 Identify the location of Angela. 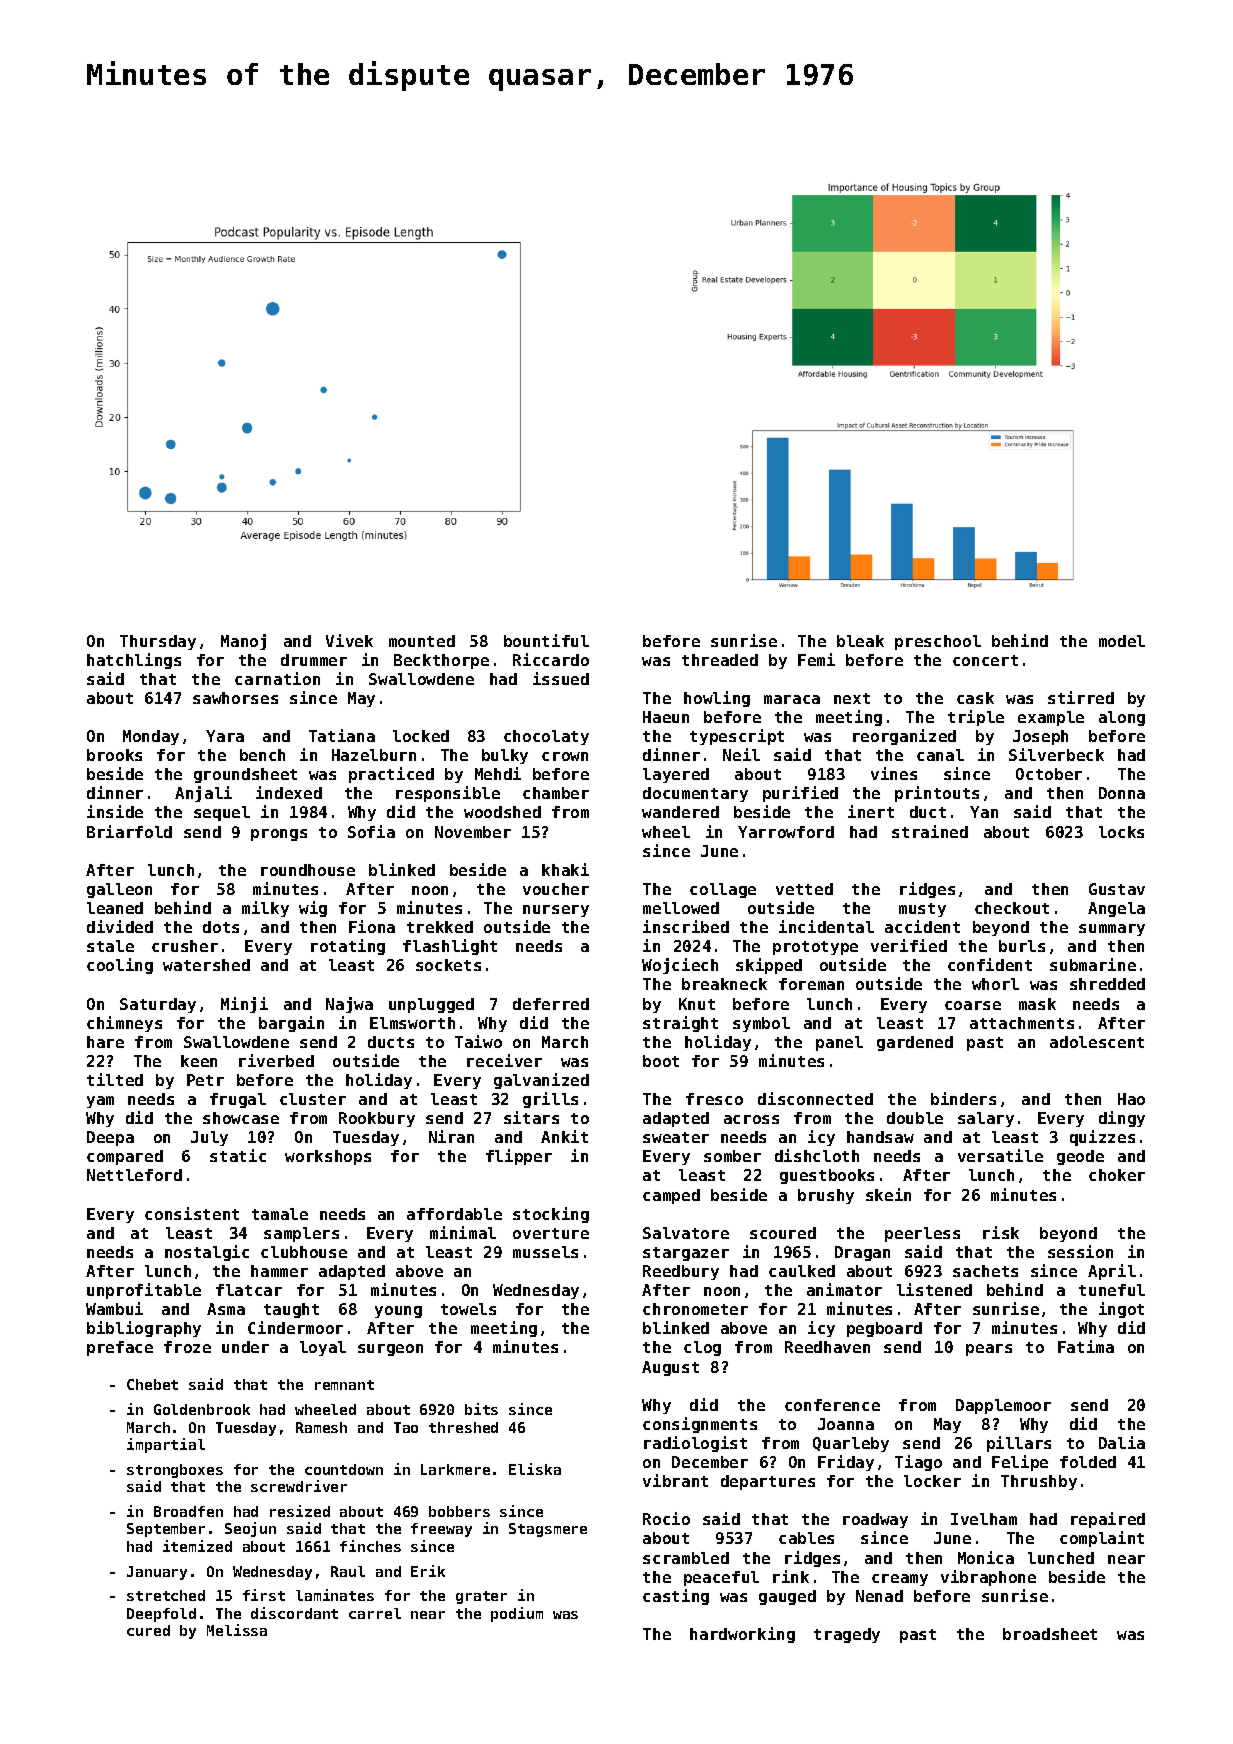
(1116, 909).
